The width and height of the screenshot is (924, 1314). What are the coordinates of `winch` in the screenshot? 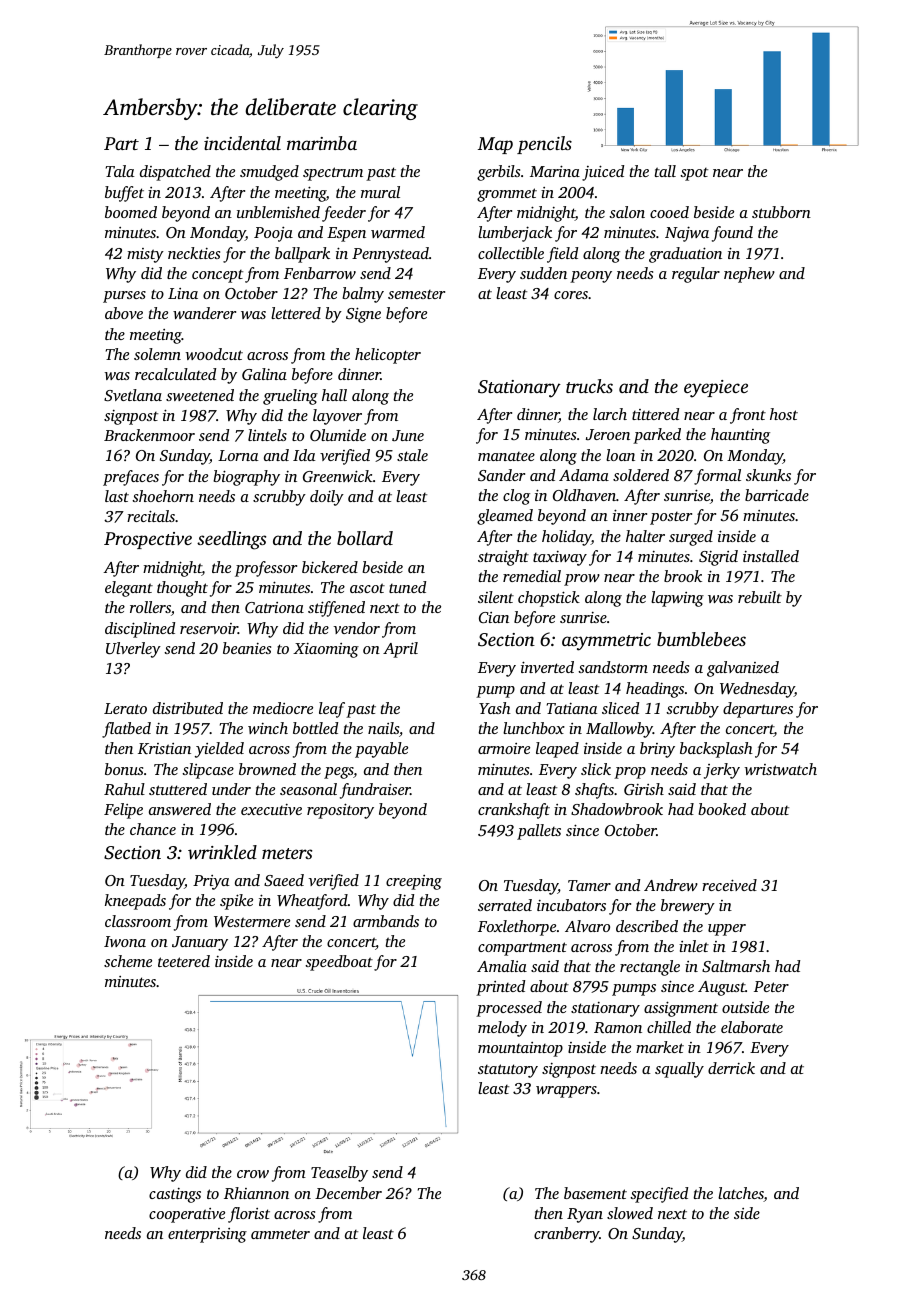 It's located at (268, 728).
